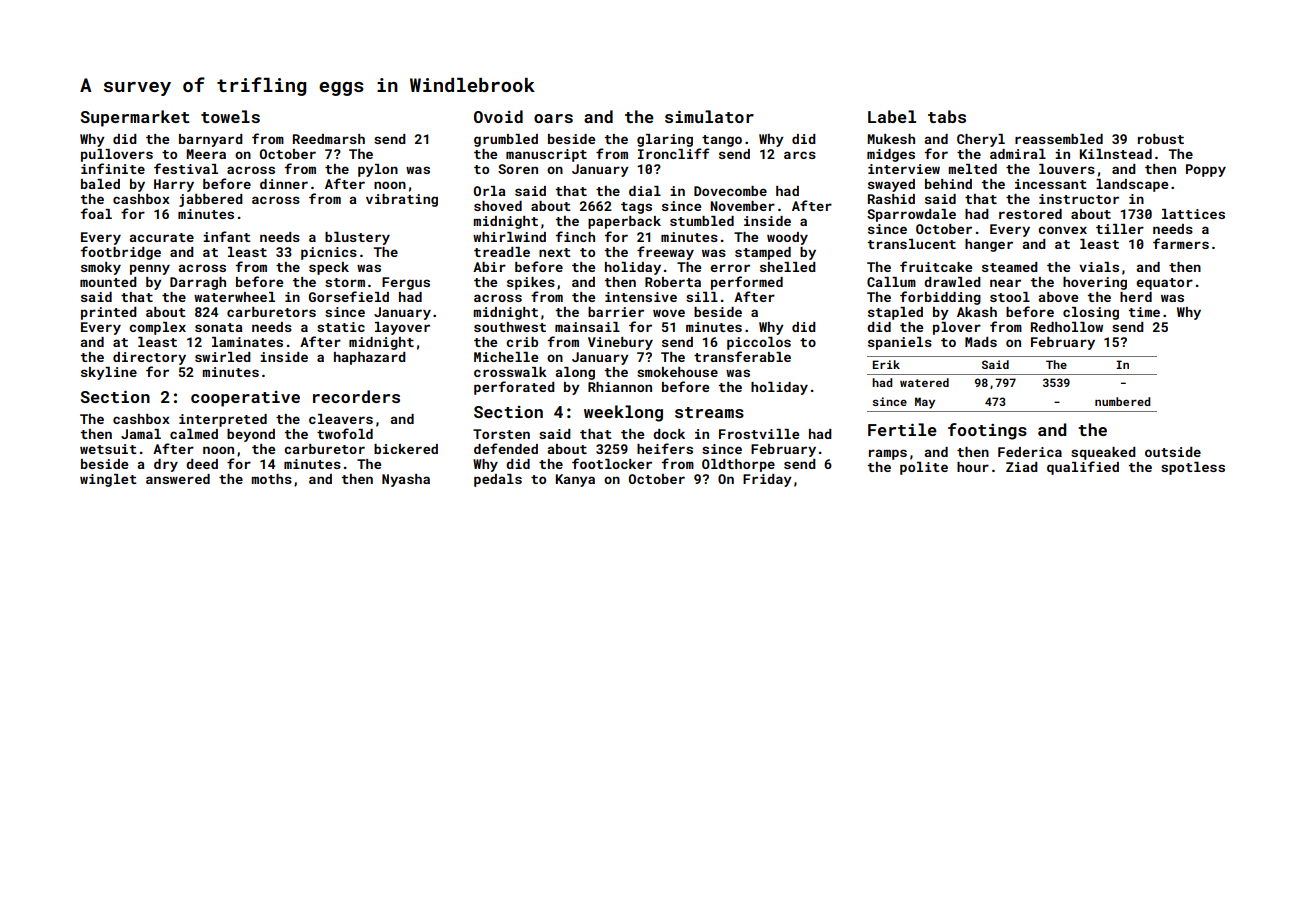  What do you see at coordinates (251, 435) in the screenshot?
I see `beyond` at bounding box center [251, 435].
